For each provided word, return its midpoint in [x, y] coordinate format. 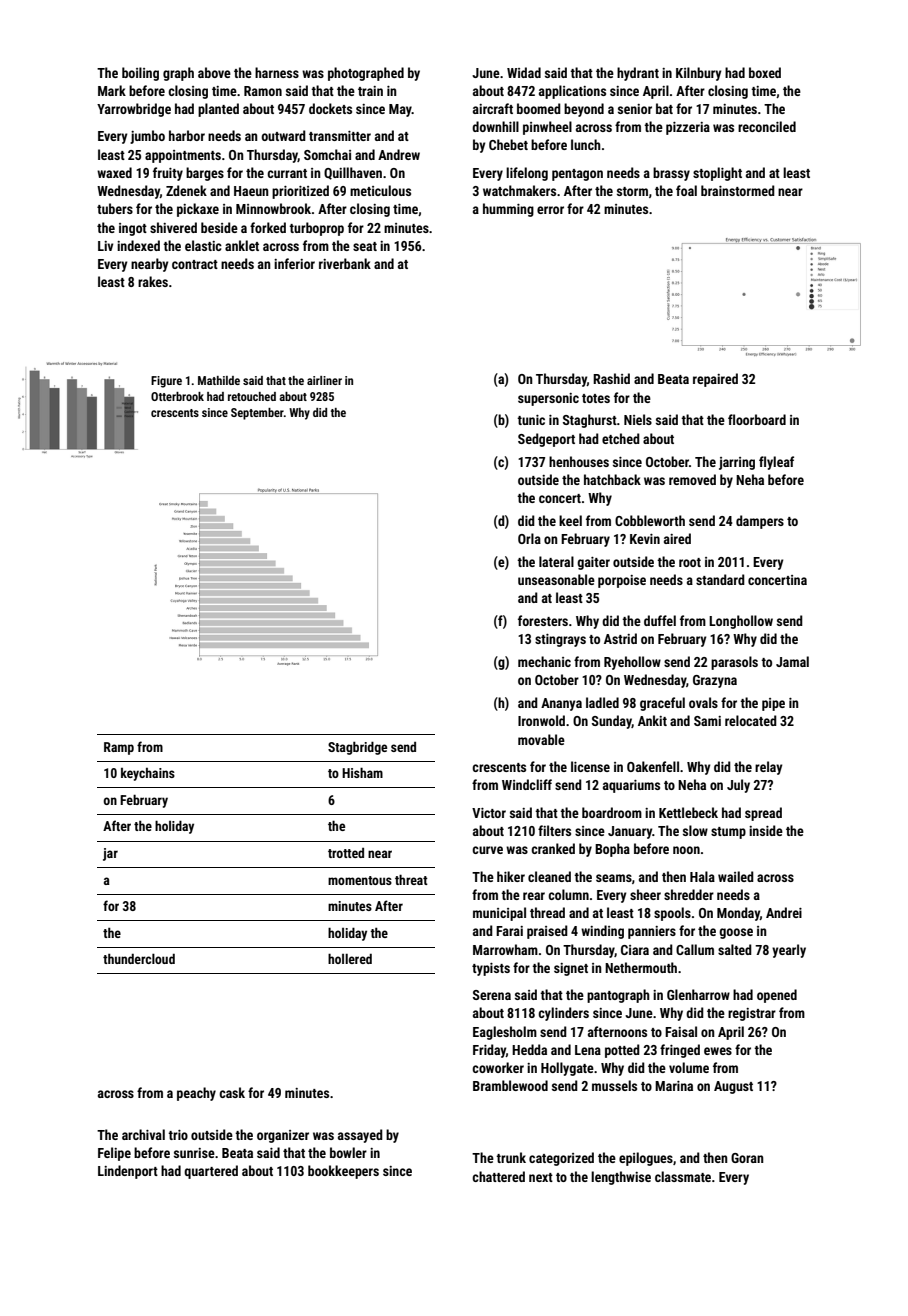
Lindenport [128, 1172]
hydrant [638, 74]
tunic [531, 420]
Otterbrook [177, 396]
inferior [294, 263]
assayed [360, 1136]
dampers [760, 522]
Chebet [508, 144]
